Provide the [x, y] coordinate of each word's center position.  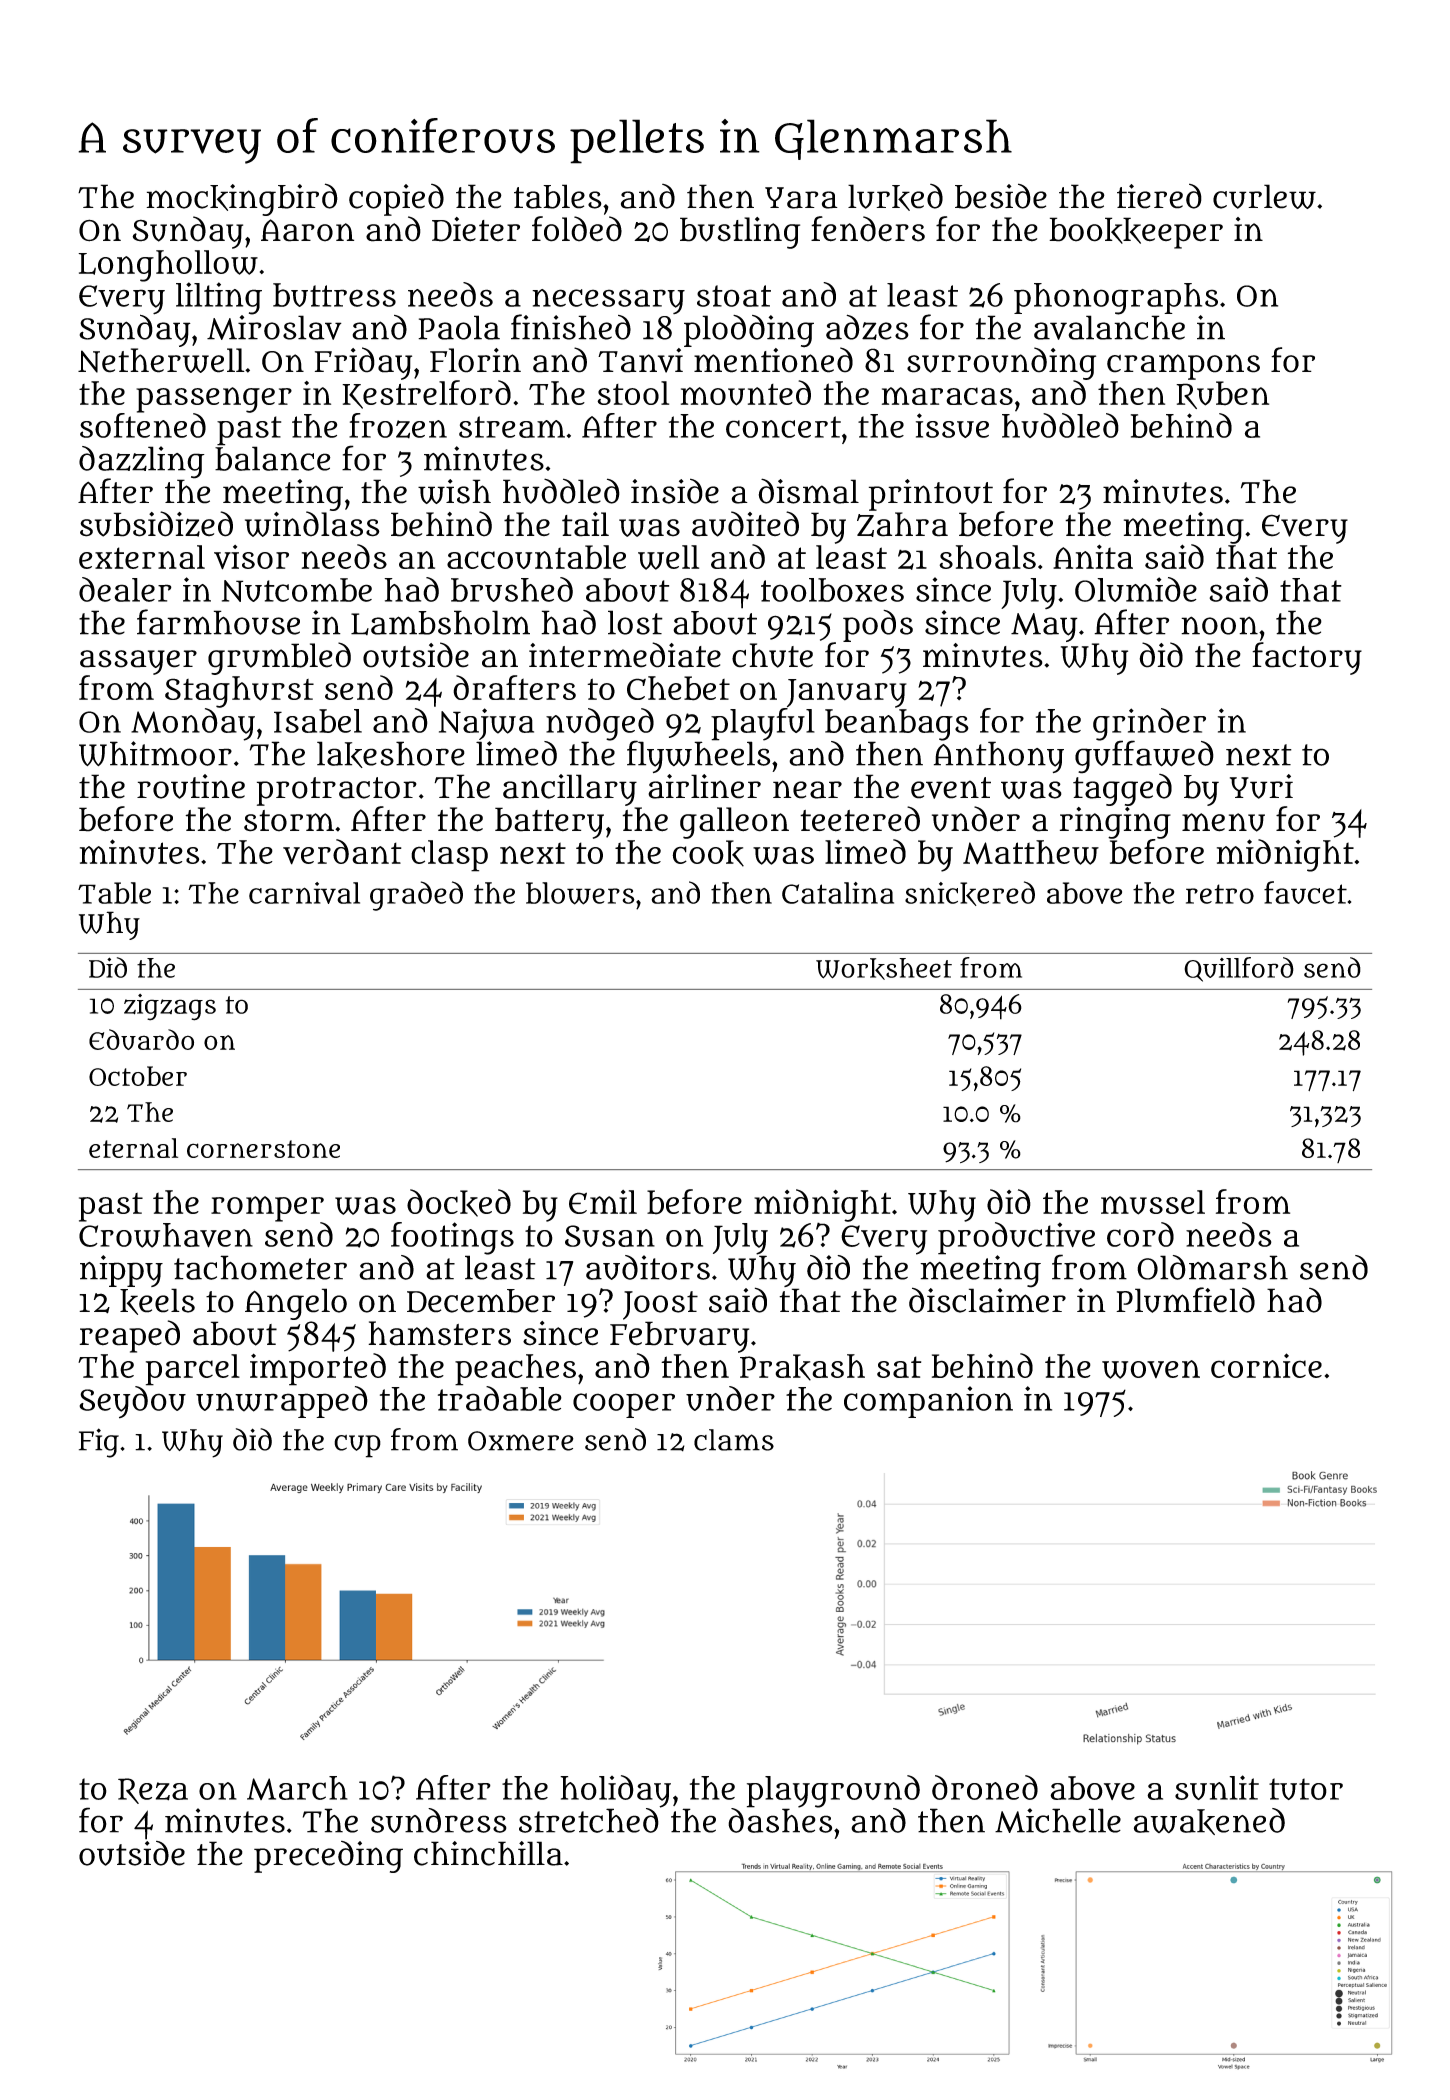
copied [396, 200]
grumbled [279, 658]
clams [734, 1440]
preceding [328, 1857]
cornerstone [263, 1149]
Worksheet [884, 969]
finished [571, 327]
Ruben [1222, 395]
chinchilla [488, 1853]
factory [1307, 658]
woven [1151, 1369]
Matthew [1031, 852]
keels [157, 1301]
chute [772, 655]
